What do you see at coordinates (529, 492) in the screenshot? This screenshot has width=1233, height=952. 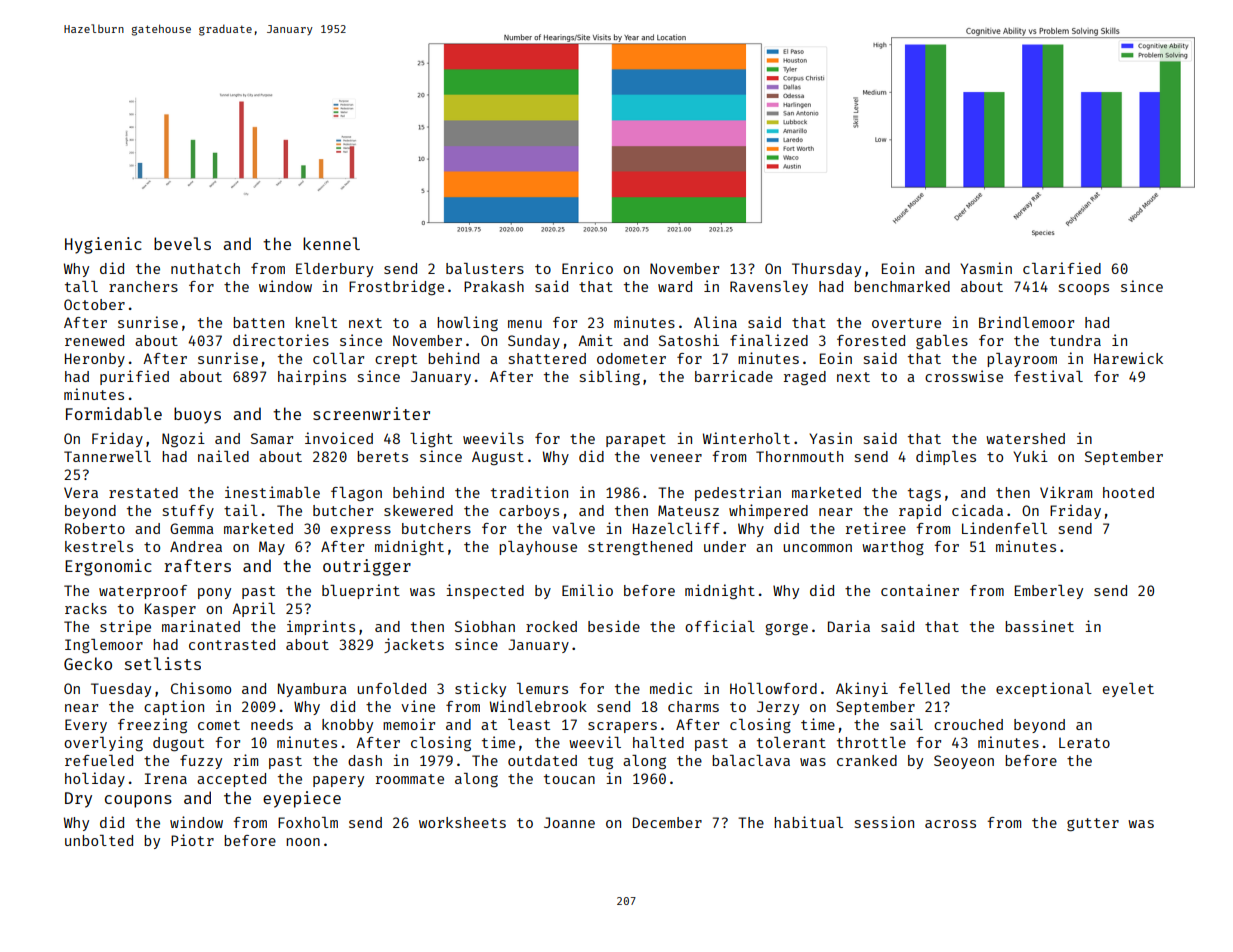 I see `tradition` at bounding box center [529, 492].
